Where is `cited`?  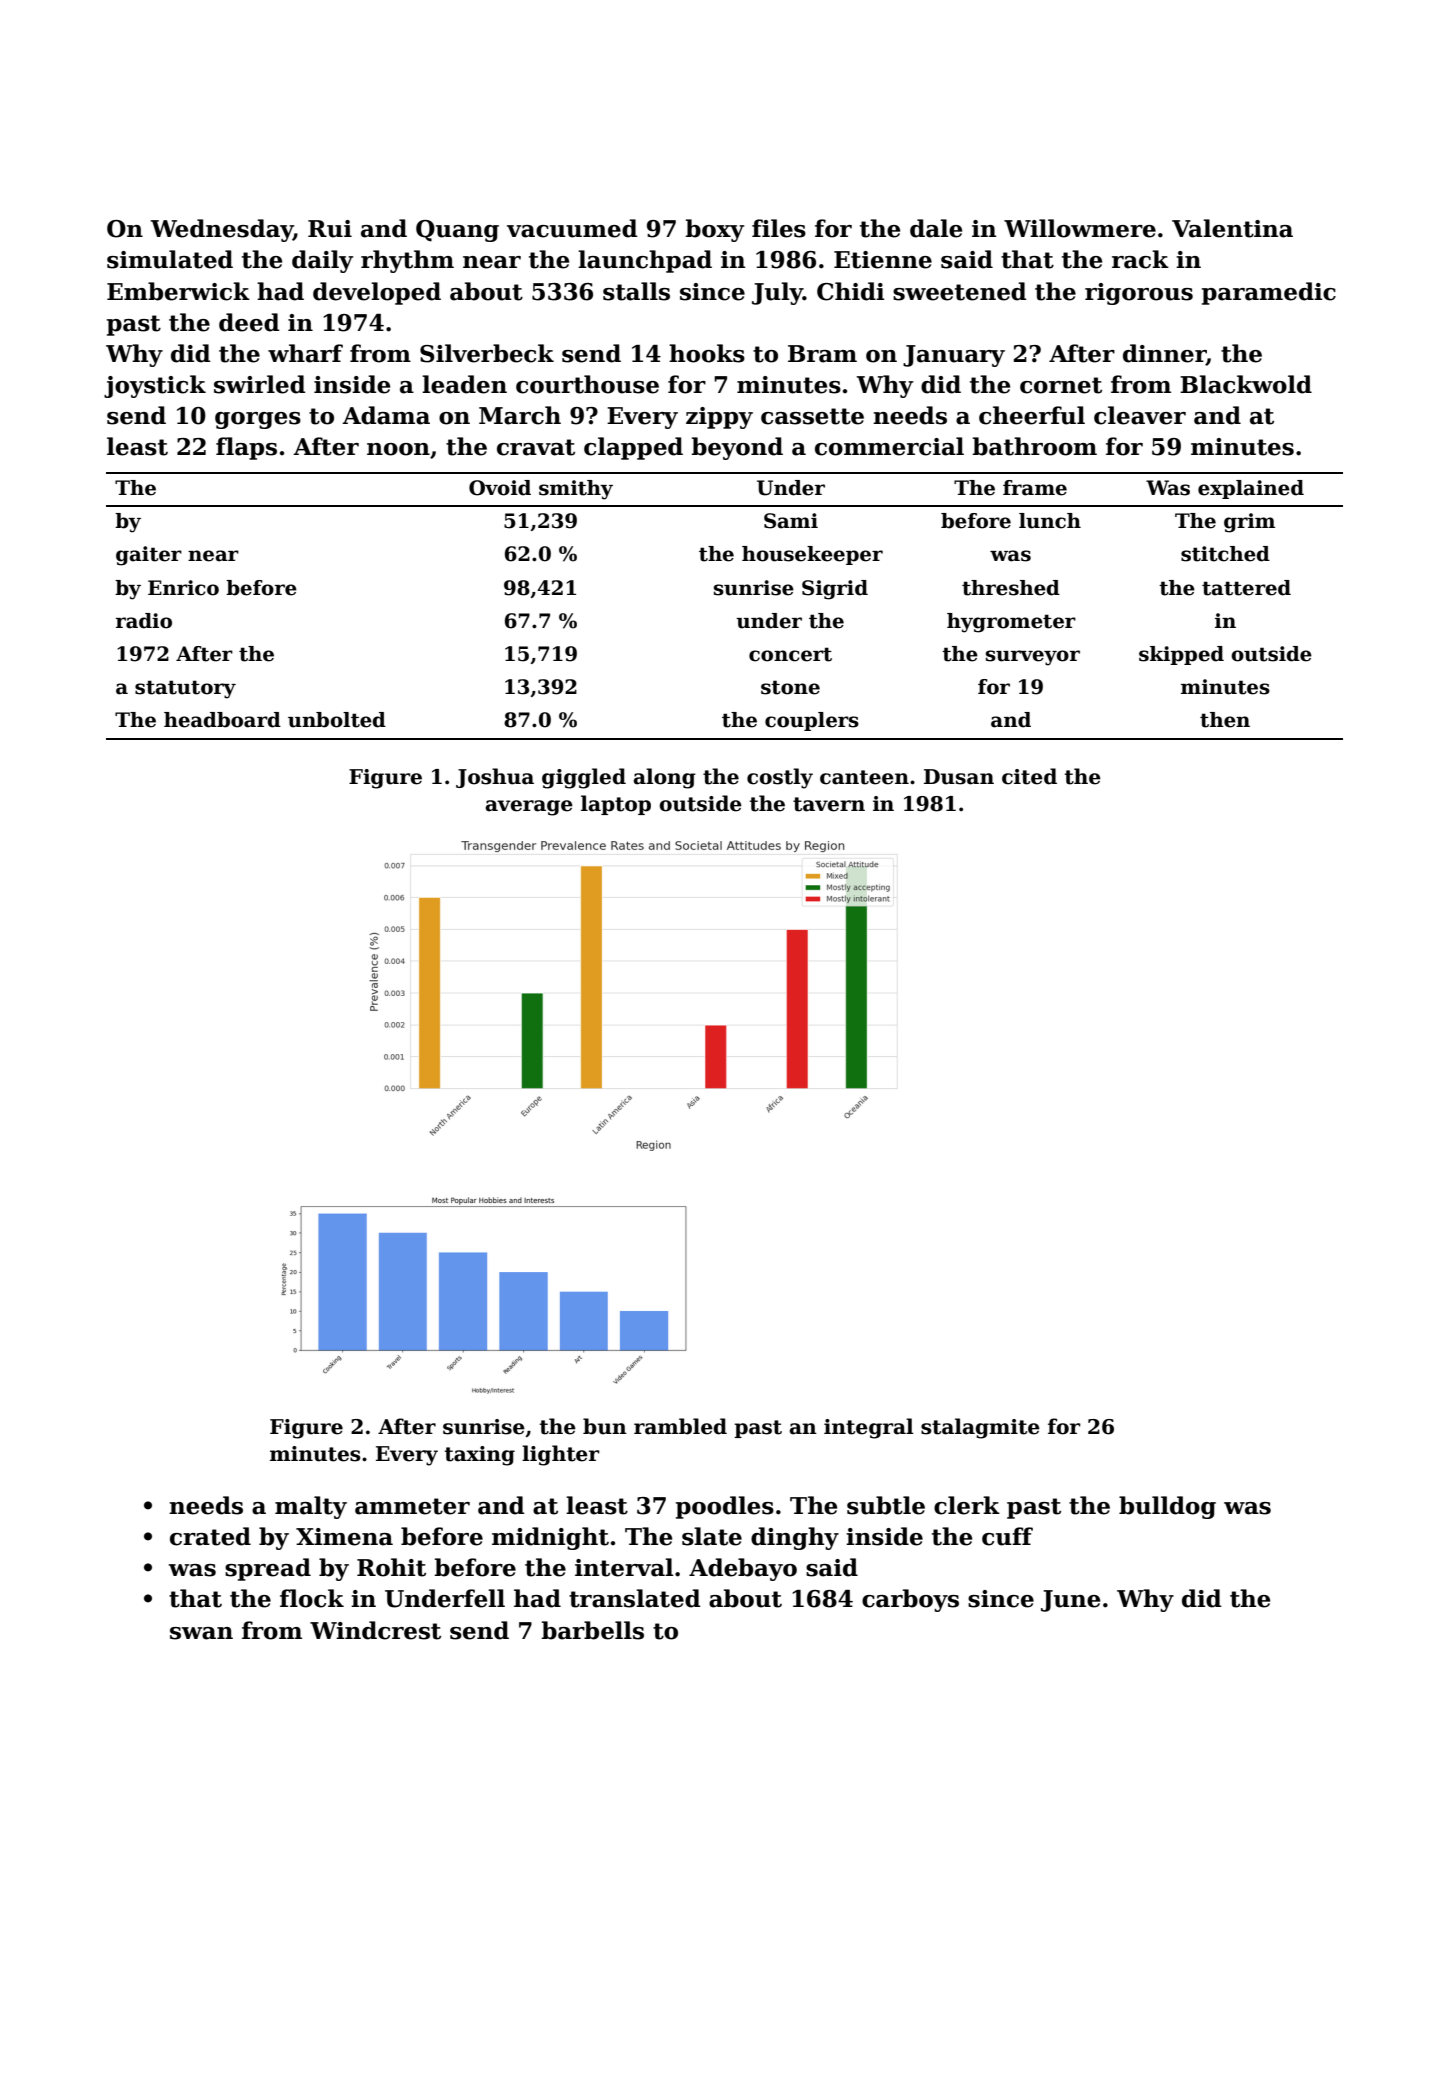 cited is located at coordinates (1029, 776).
